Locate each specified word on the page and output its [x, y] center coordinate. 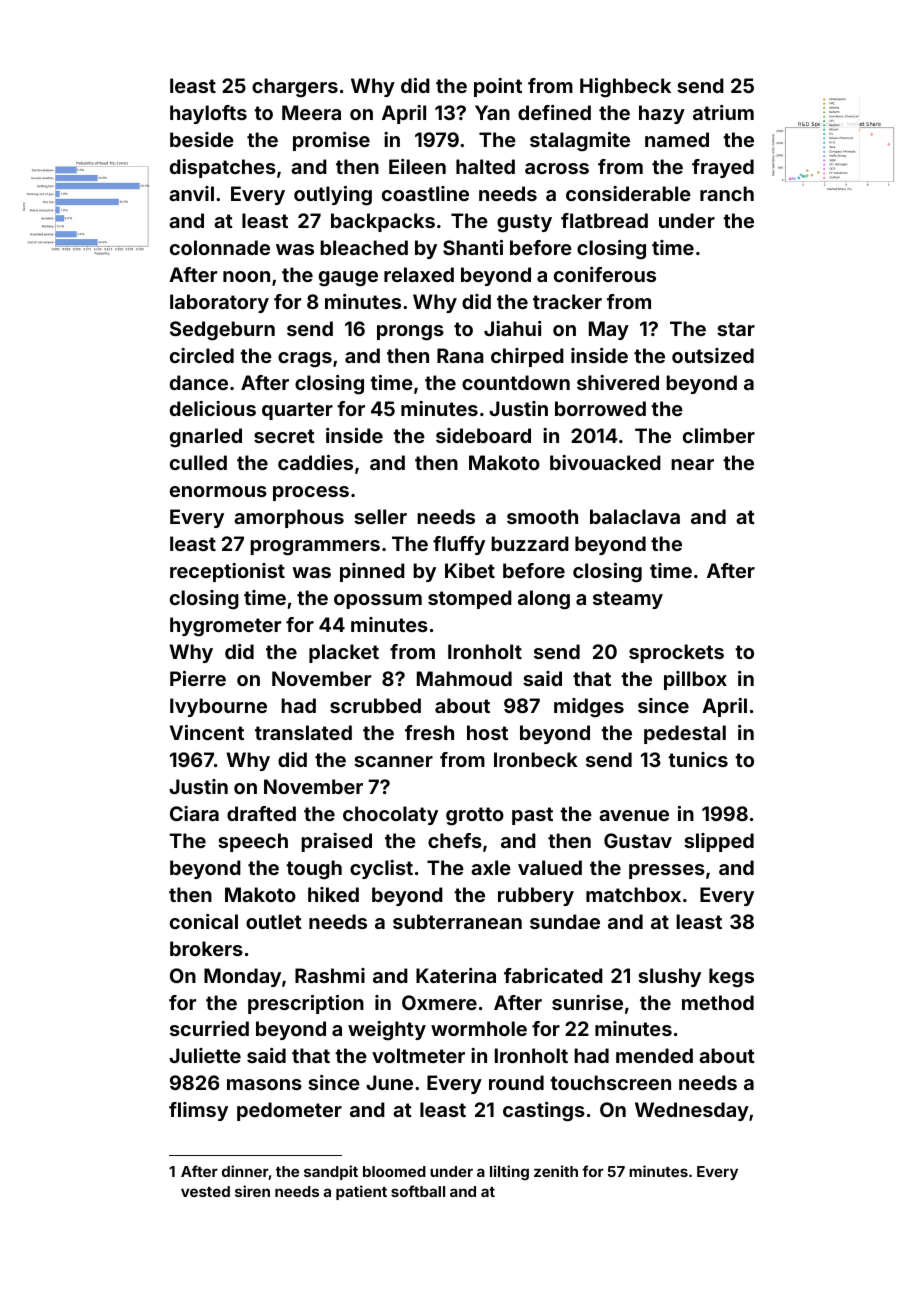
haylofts [208, 114]
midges [589, 708]
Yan [492, 112]
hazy [662, 114]
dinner [245, 1172]
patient [361, 1192]
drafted [261, 813]
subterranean [457, 921]
